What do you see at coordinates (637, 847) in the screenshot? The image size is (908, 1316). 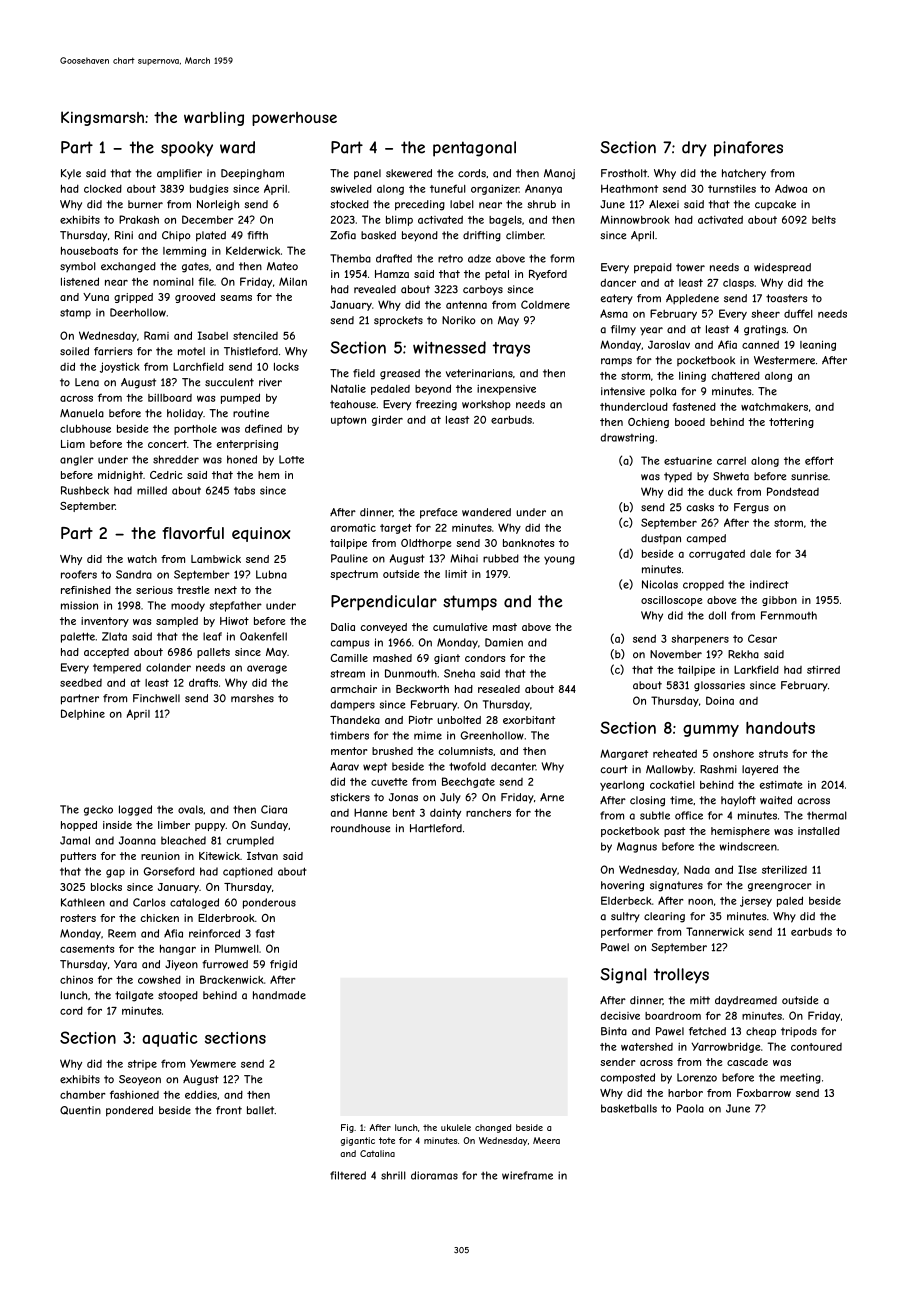 I see `Magnus` at bounding box center [637, 847].
